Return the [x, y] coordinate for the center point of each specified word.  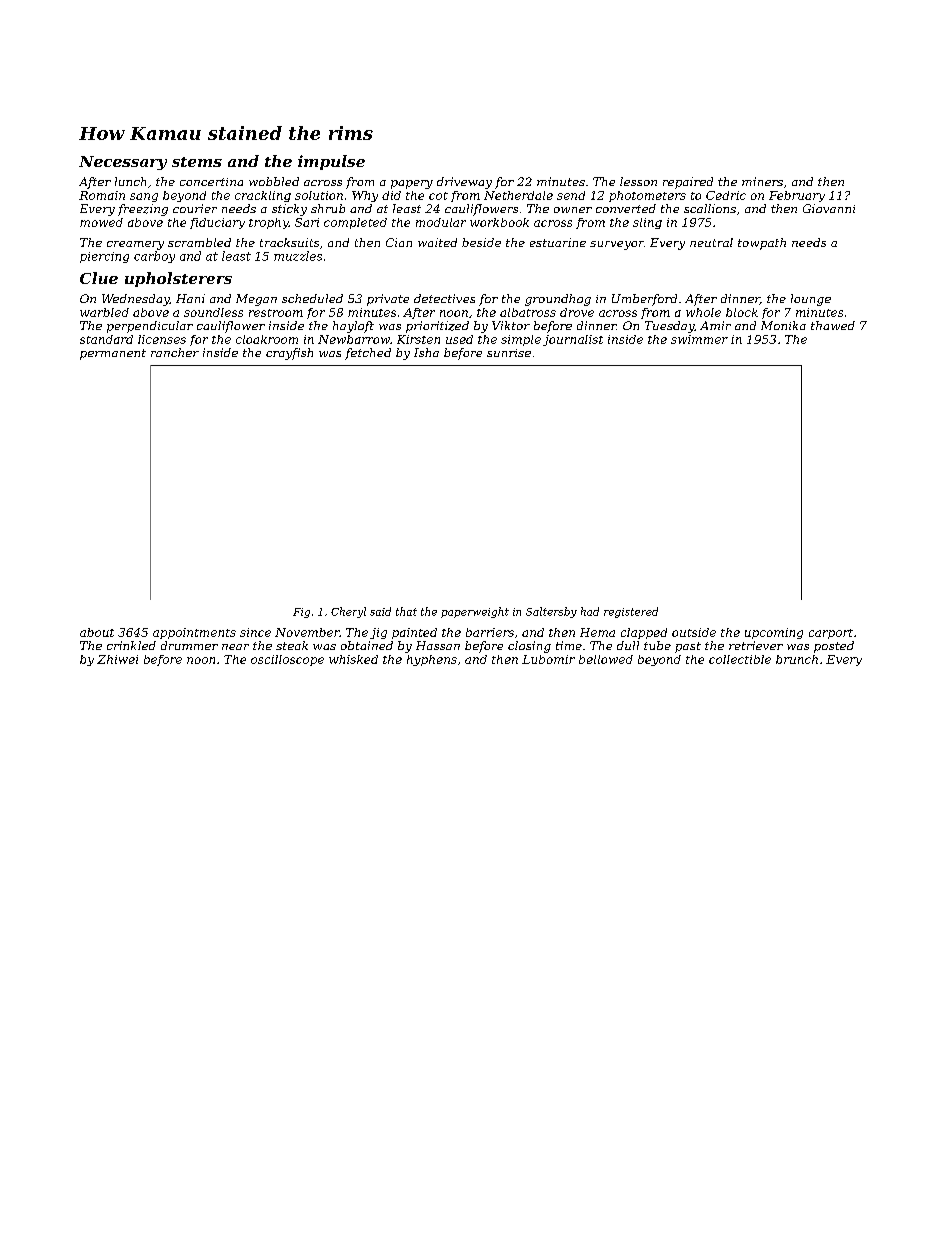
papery [412, 184]
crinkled [131, 645]
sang [144, 197]
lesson [638, 181]
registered [631, 612]
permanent [113, 354]
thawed [833, 325]
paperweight [475, 612]
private [388, 300]
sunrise [509, 353]
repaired [688, 183]
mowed [101, 222]
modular [441, 222]
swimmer [699, 339]
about [97, 632]
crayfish [289, 354]
